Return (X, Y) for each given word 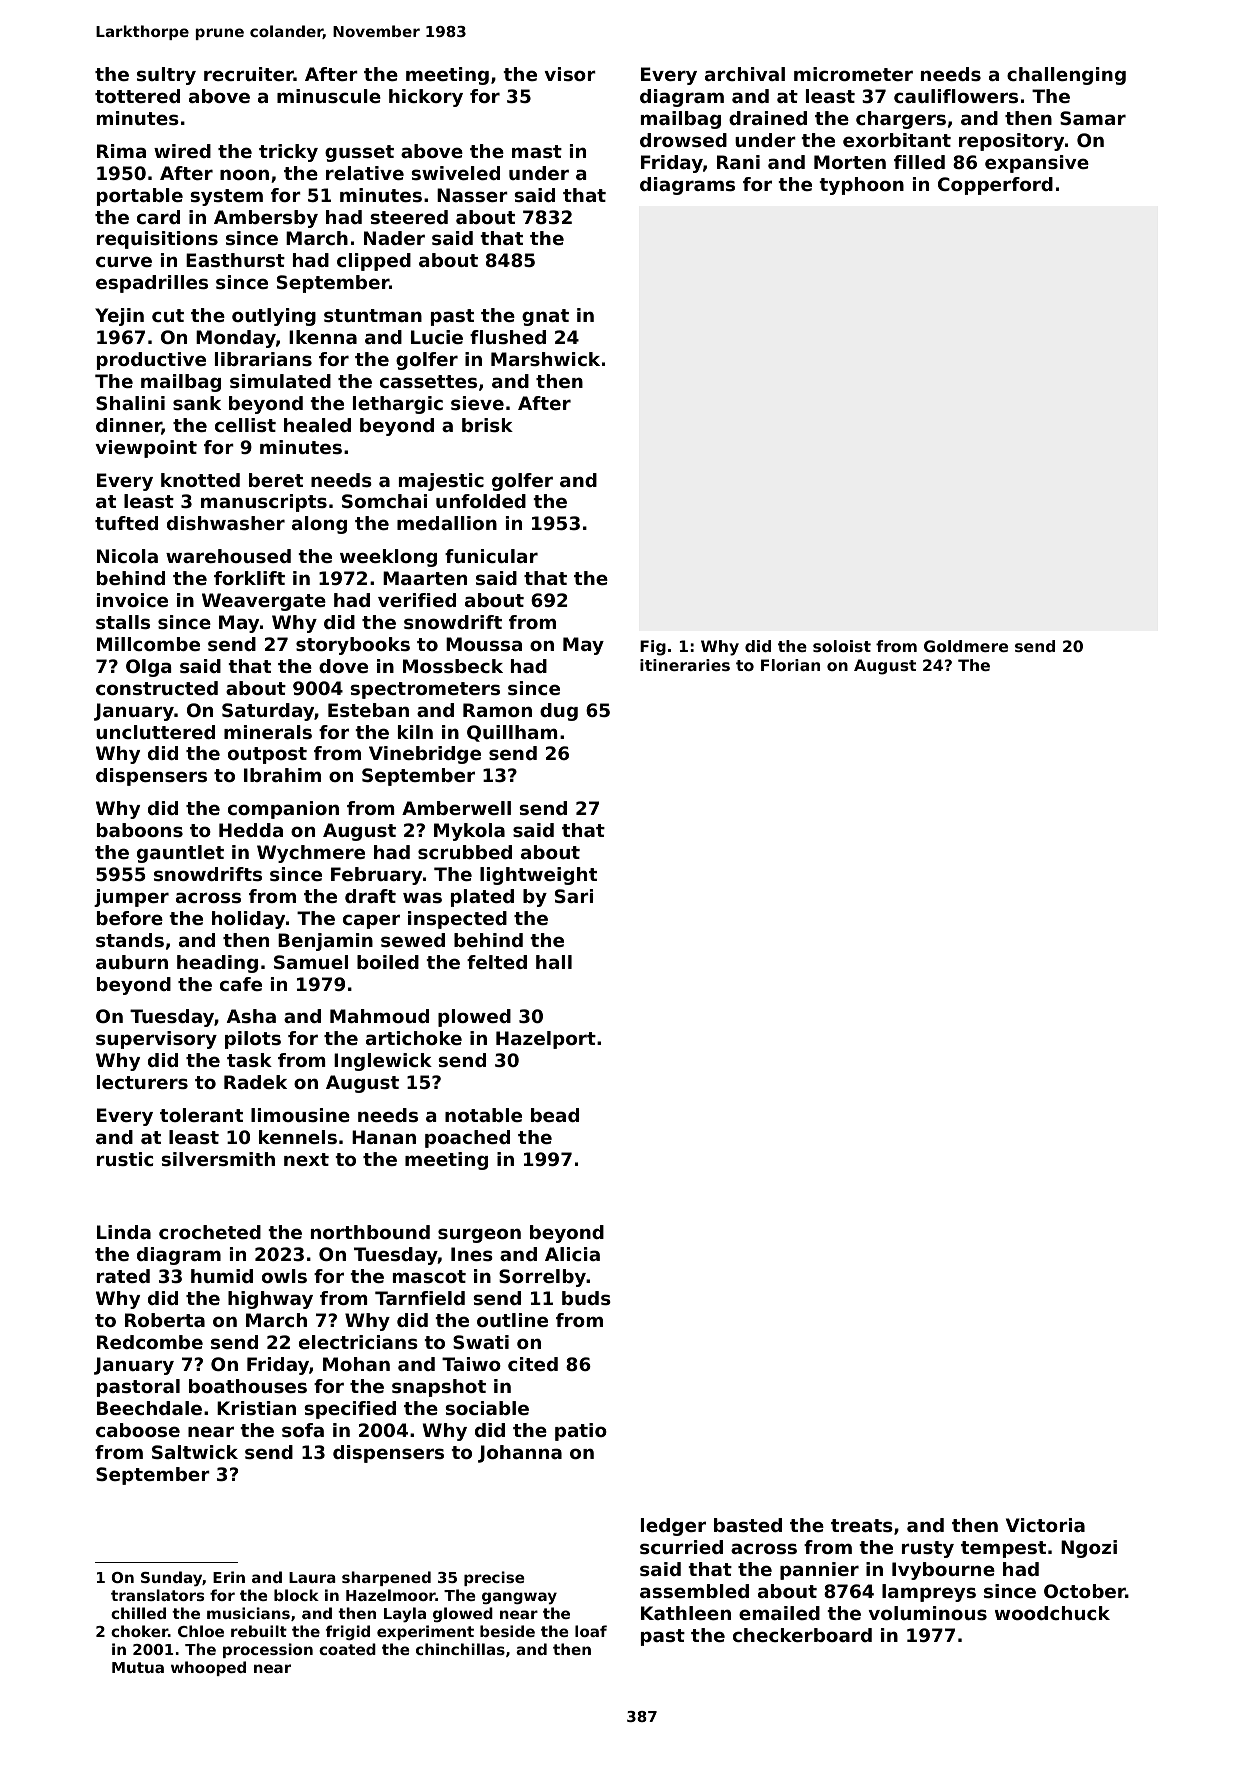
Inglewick (383, 1062)
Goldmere (966, 646)
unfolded (481, 501)
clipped (374, 262)
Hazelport (546, 1040)
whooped (208, 1668)
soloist (842, 646)
